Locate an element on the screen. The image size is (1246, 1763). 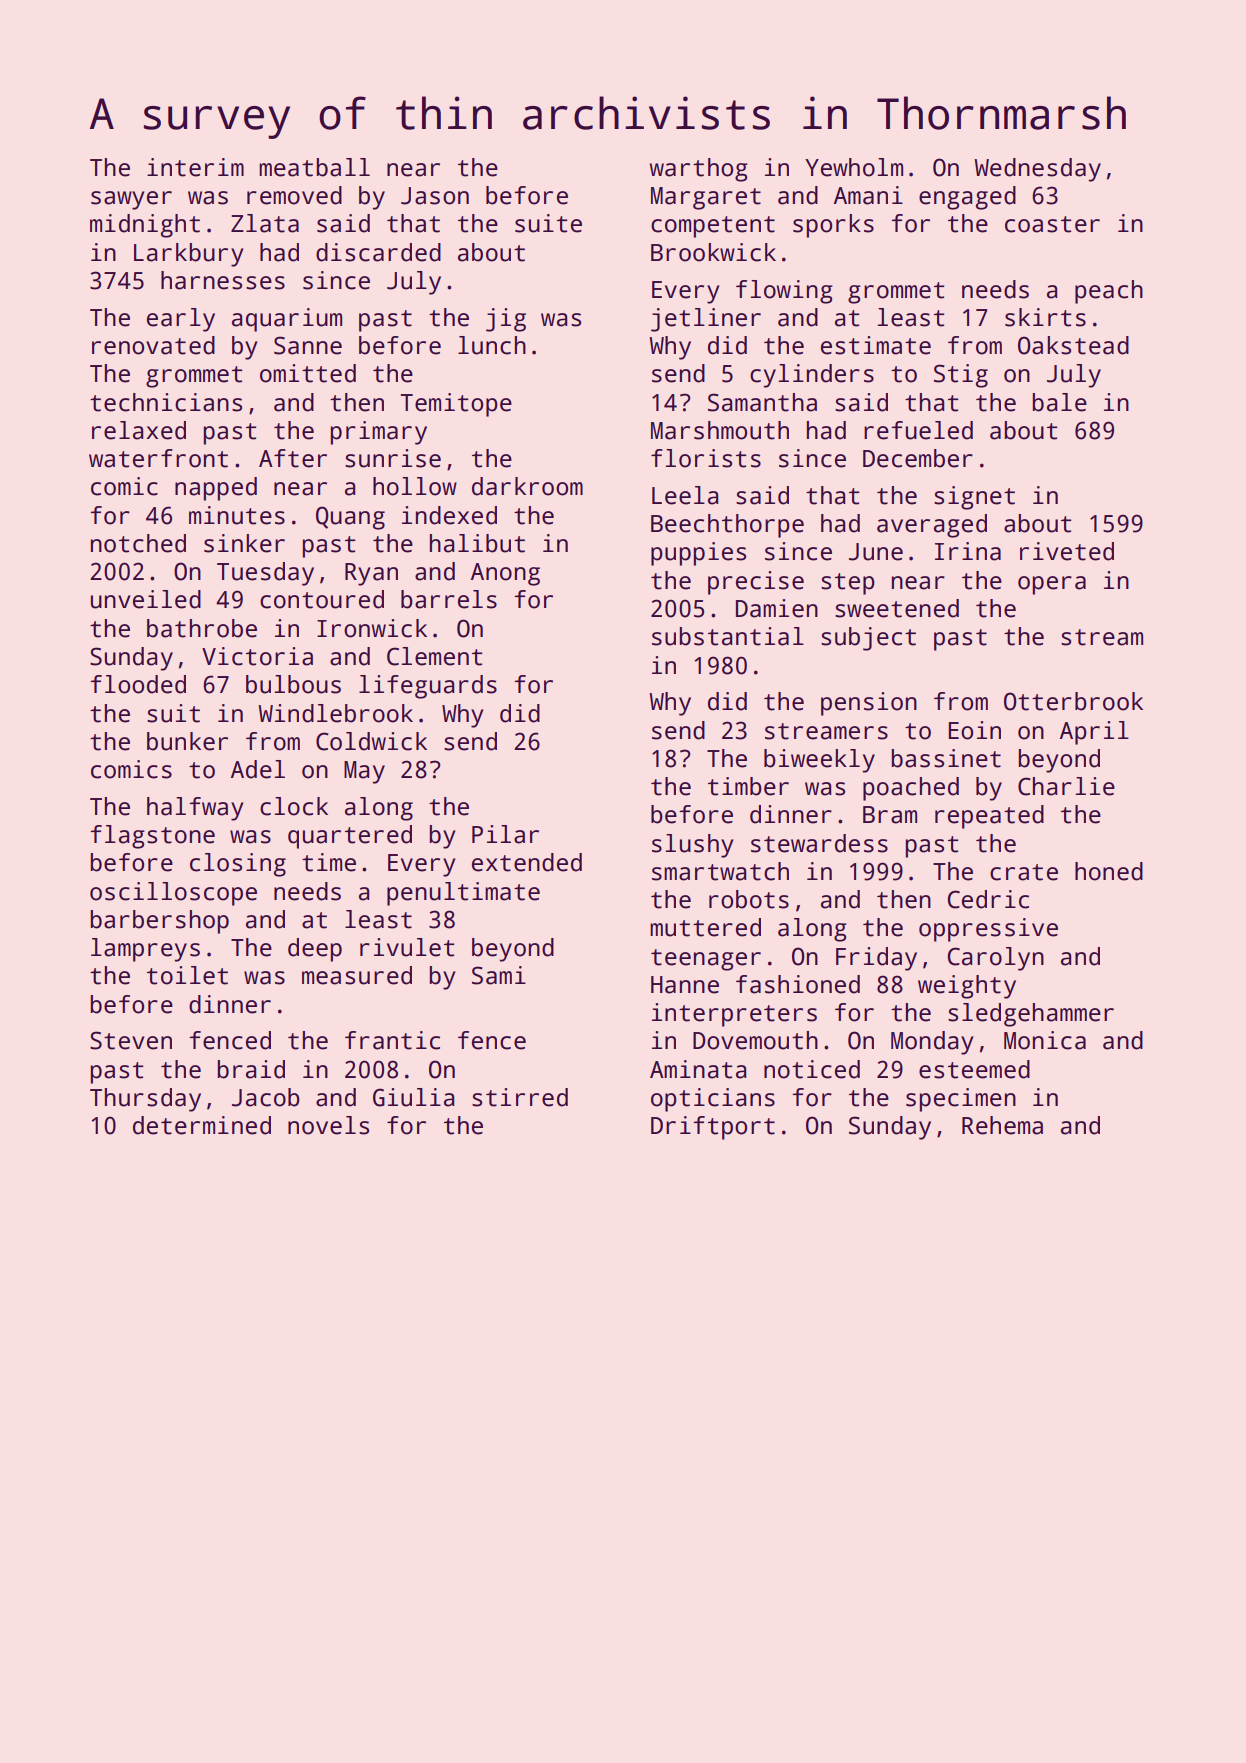
skirts is located at coordinates (1045, 317).
